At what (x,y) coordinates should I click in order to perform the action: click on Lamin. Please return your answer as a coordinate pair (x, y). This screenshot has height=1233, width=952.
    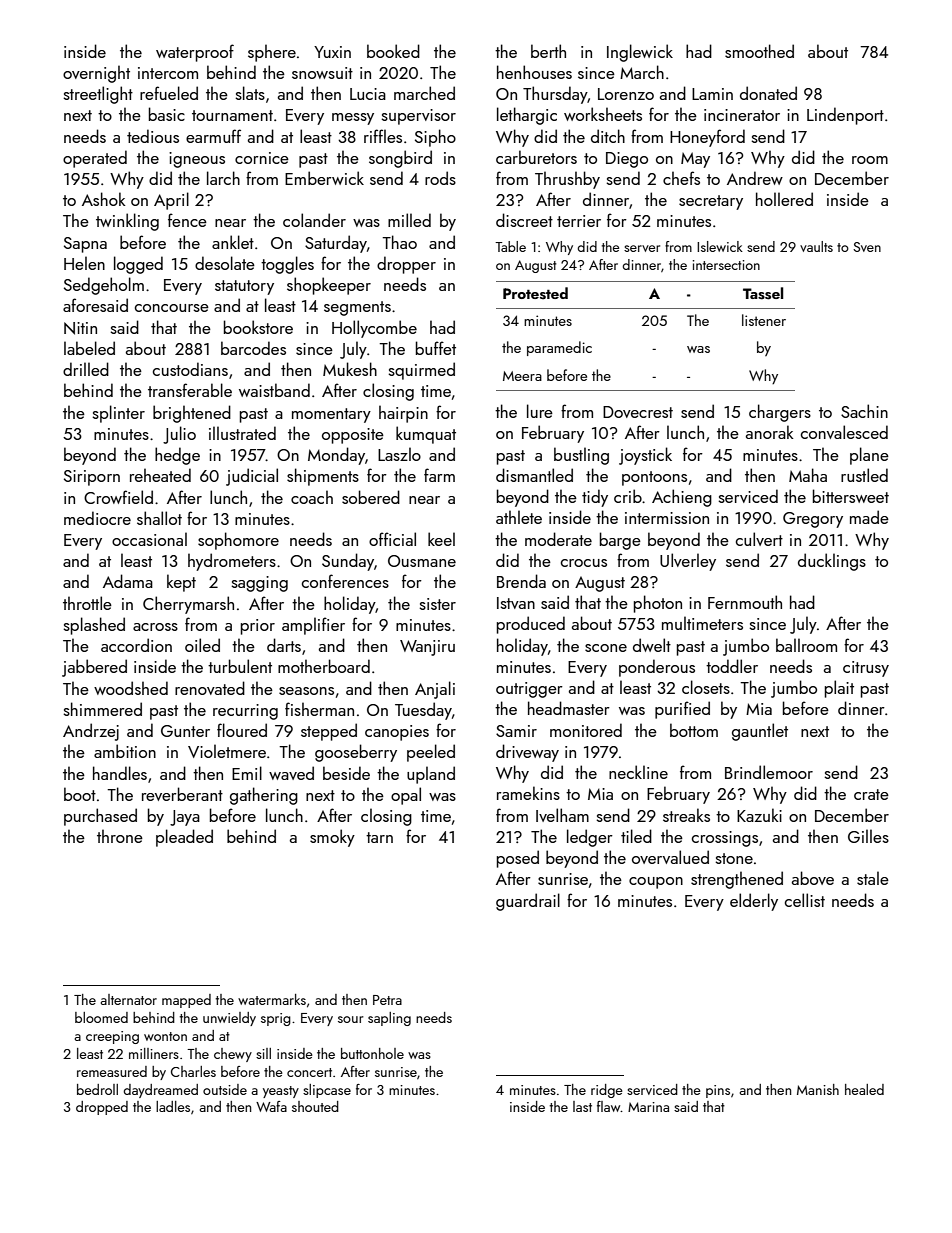
    Looking at the image, I should click on (712, 94).
